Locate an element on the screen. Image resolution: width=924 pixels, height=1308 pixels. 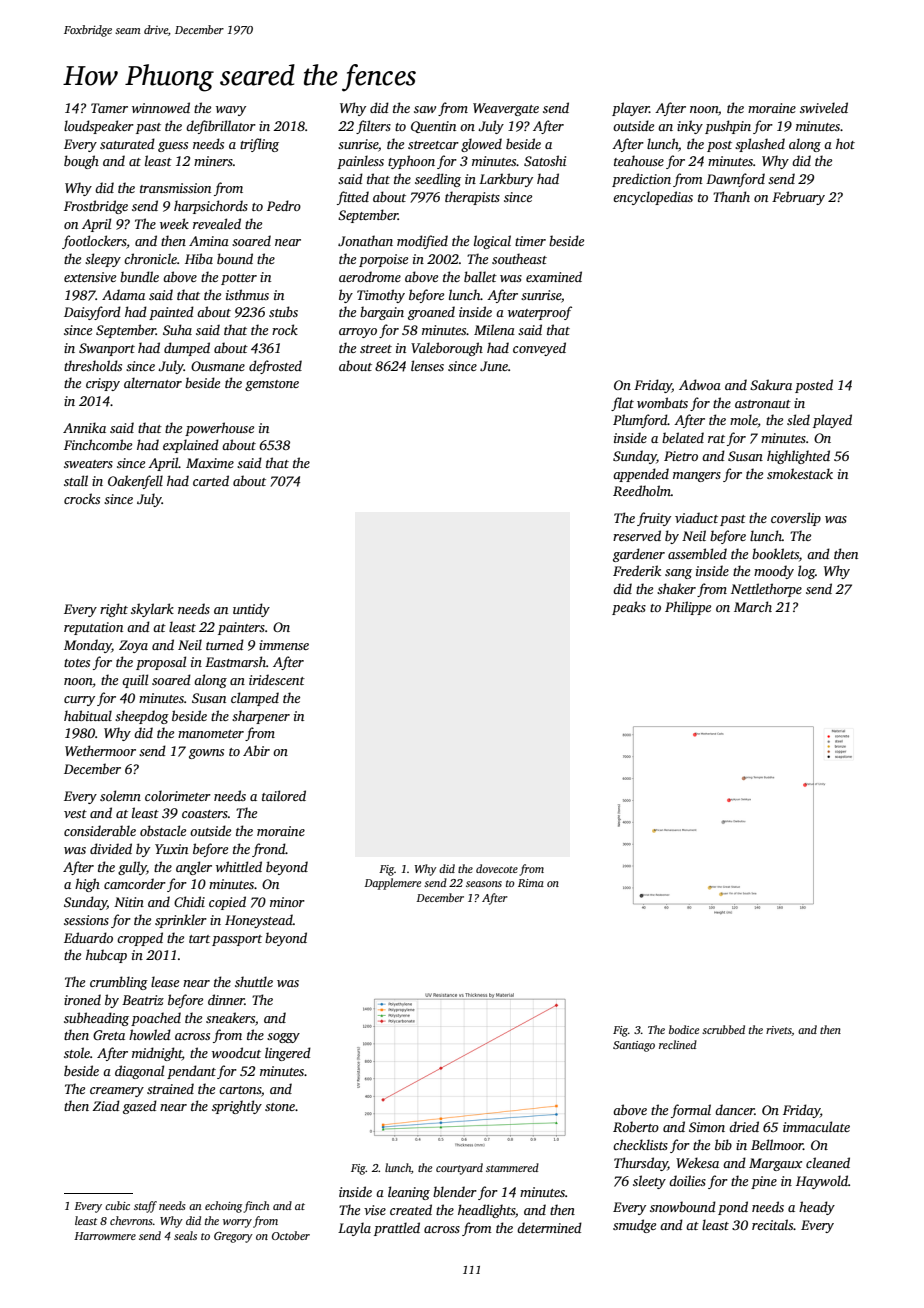
Harrowmere is located at coordinates (105, 1236).
